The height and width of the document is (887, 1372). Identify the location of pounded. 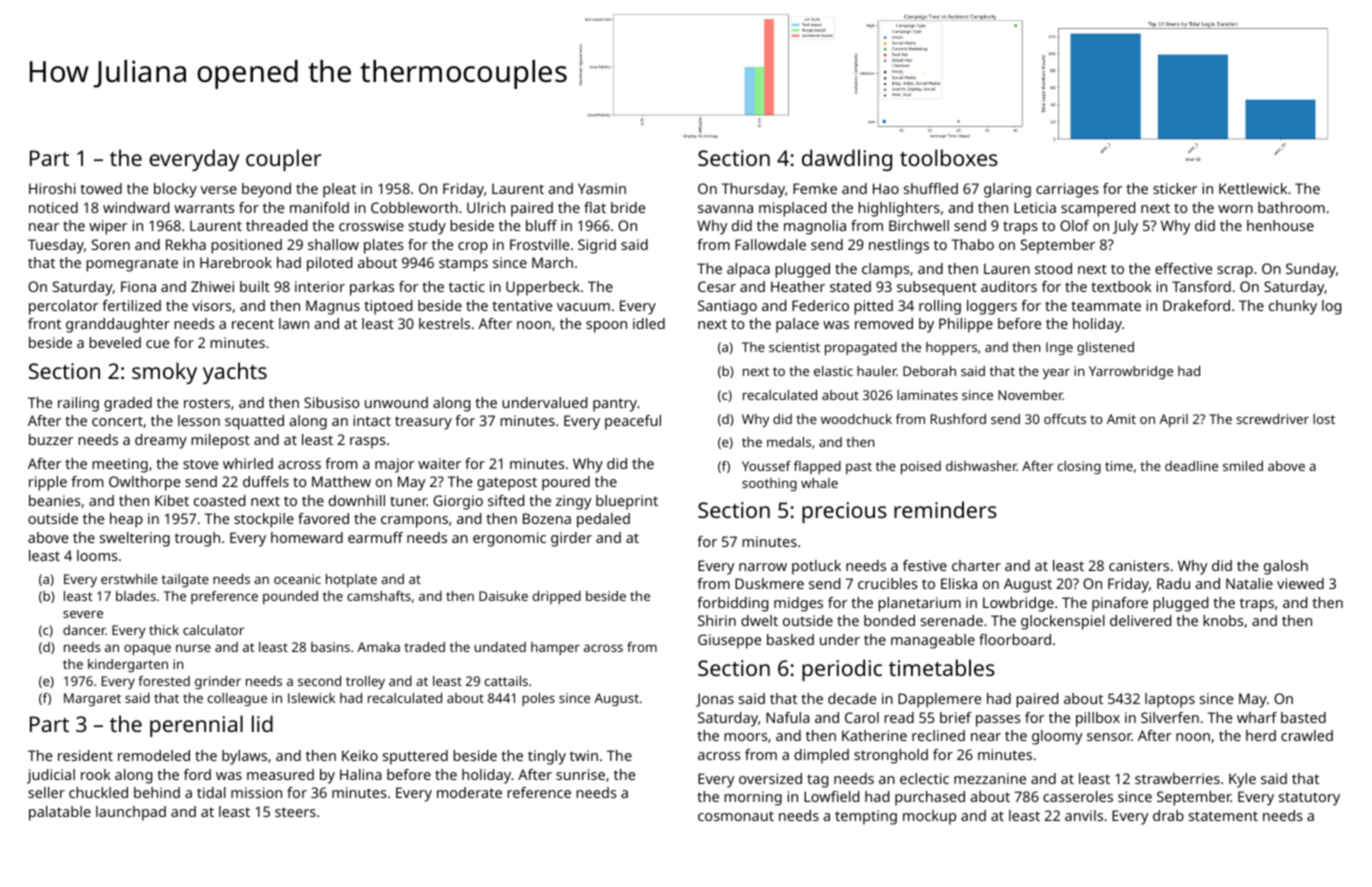
(290, 597).
